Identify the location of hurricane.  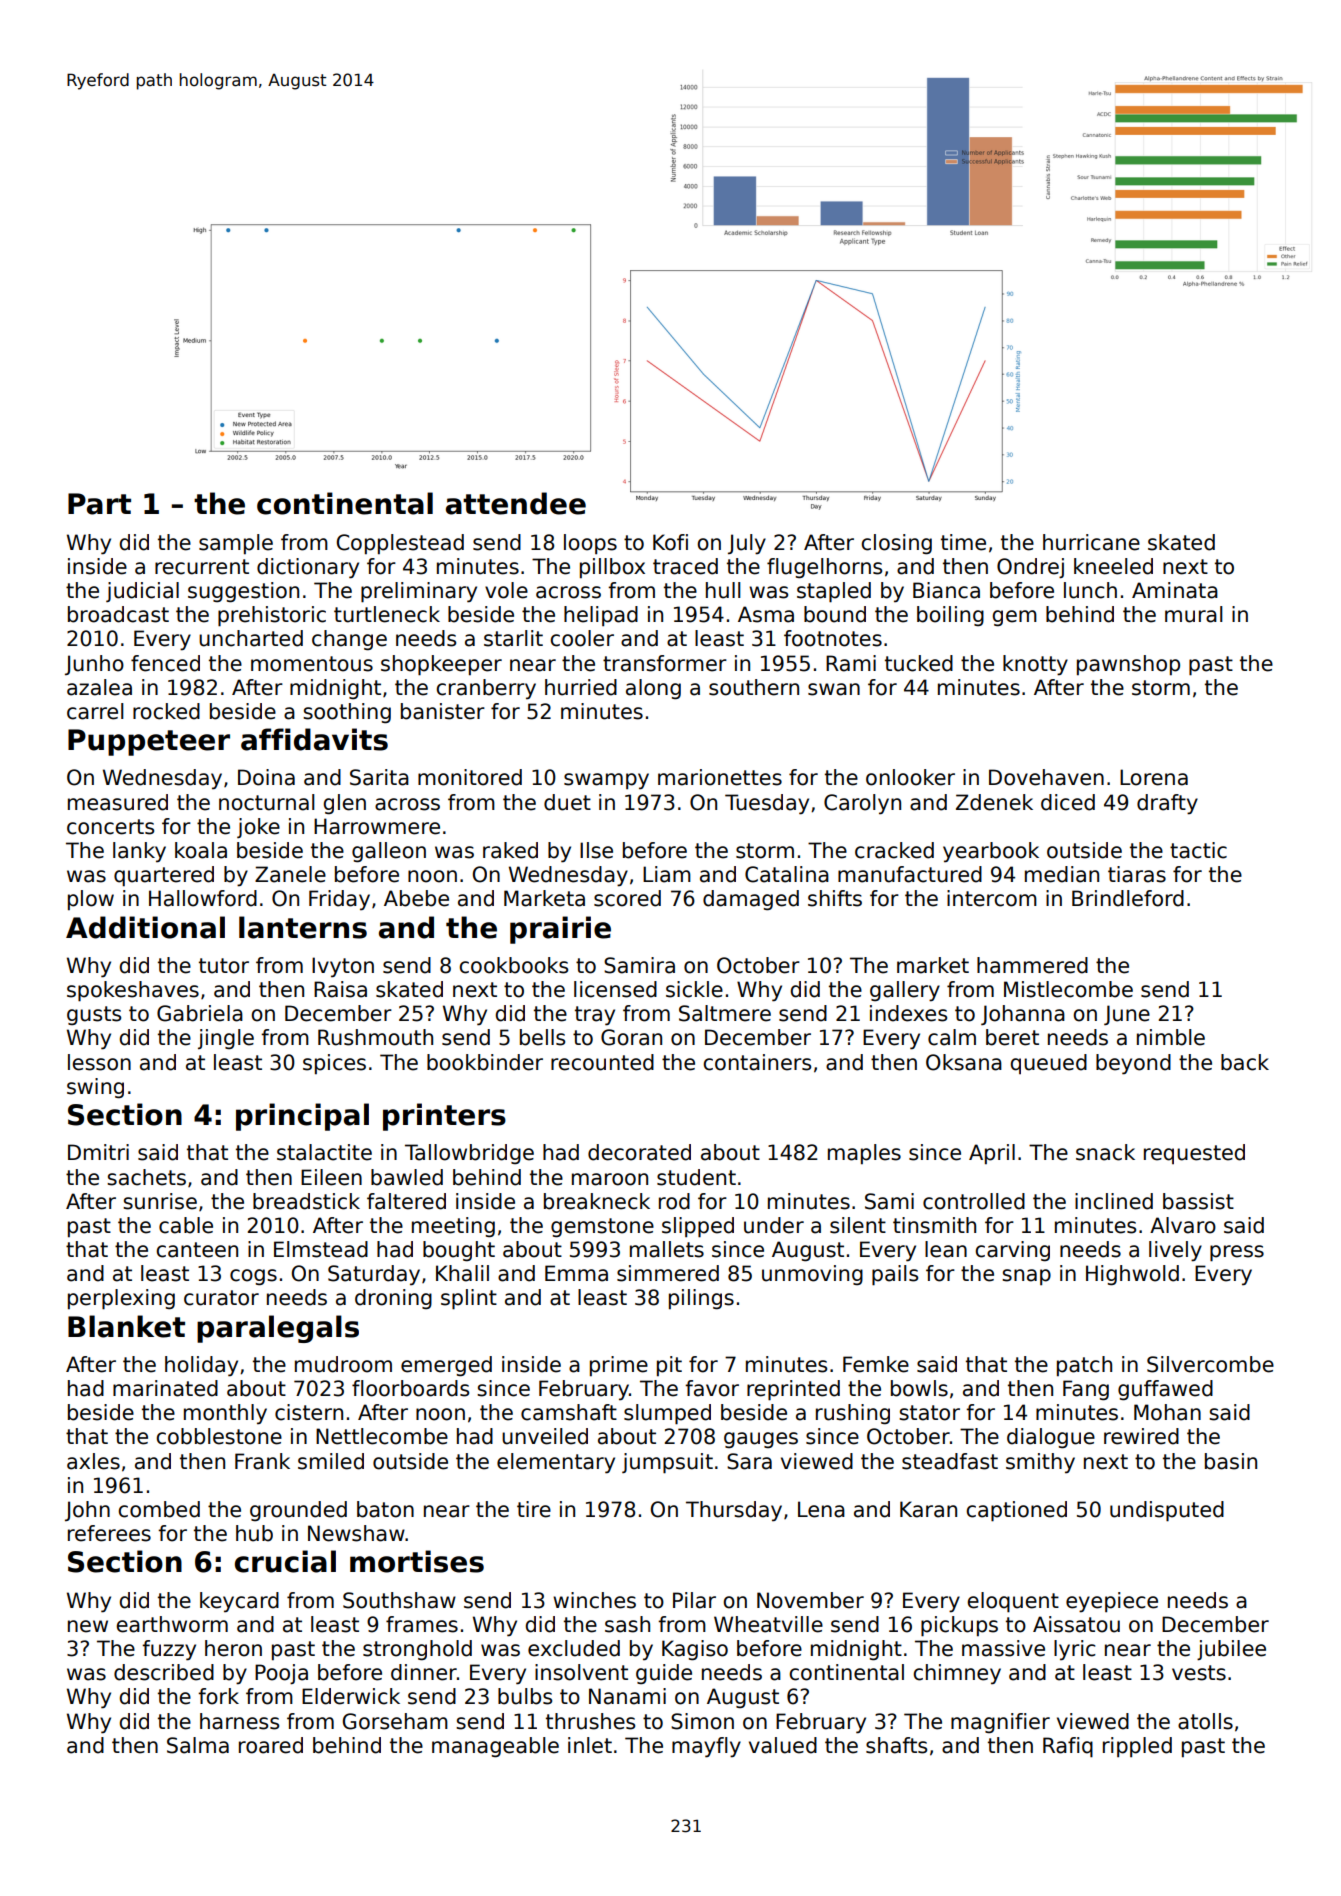
(1091, 542).
